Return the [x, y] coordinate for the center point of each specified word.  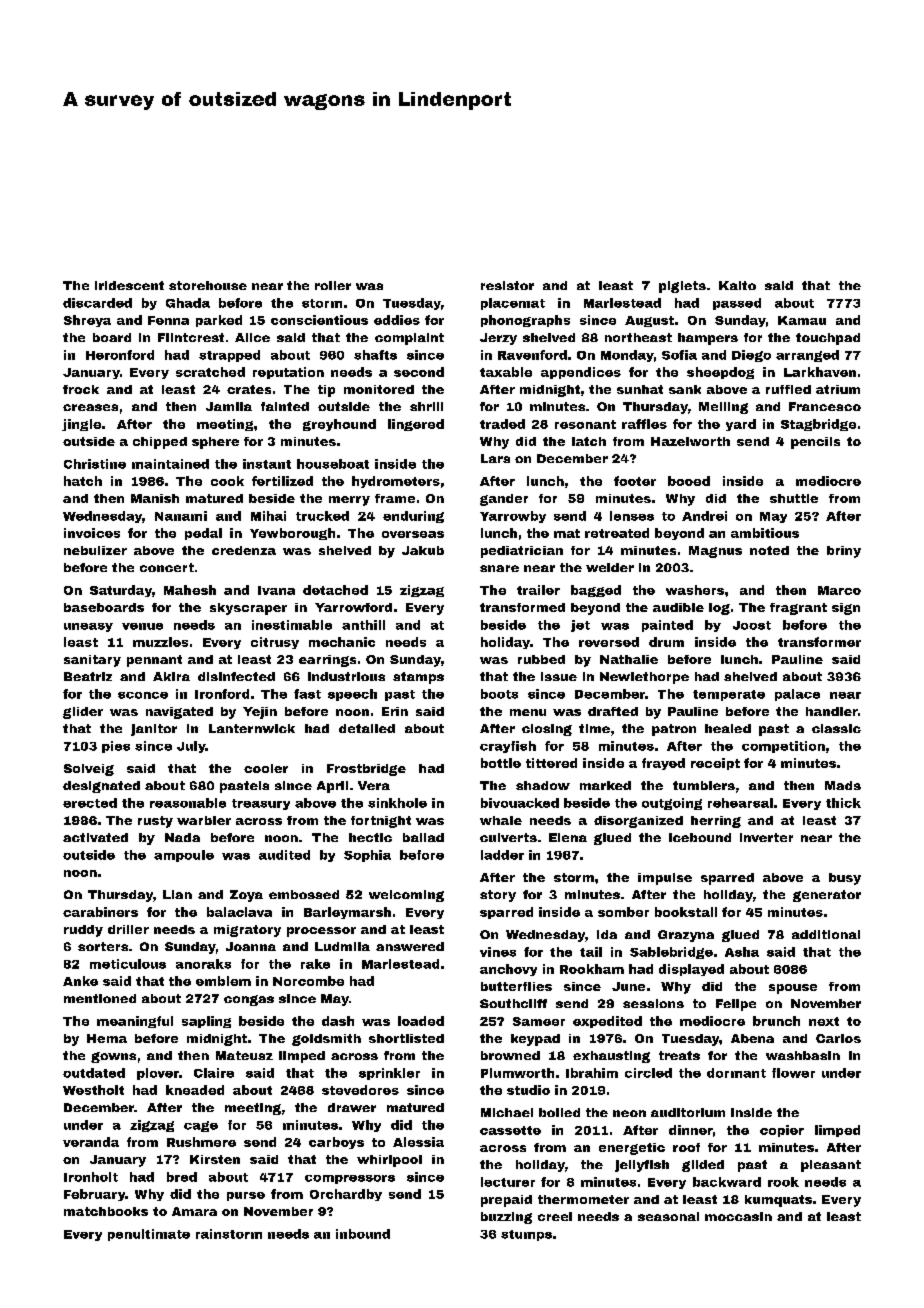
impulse [665, 879]
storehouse [208, 285]
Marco [839, 590]
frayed [663, 764]
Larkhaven [820, 372]
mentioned [100, 998]
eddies [397, 320]
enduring [413, 517]
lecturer [508, 1182]
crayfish [508, 747]
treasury [261, 804]
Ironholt [91, 1177]
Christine [95, 464]
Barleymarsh [347, 913]
